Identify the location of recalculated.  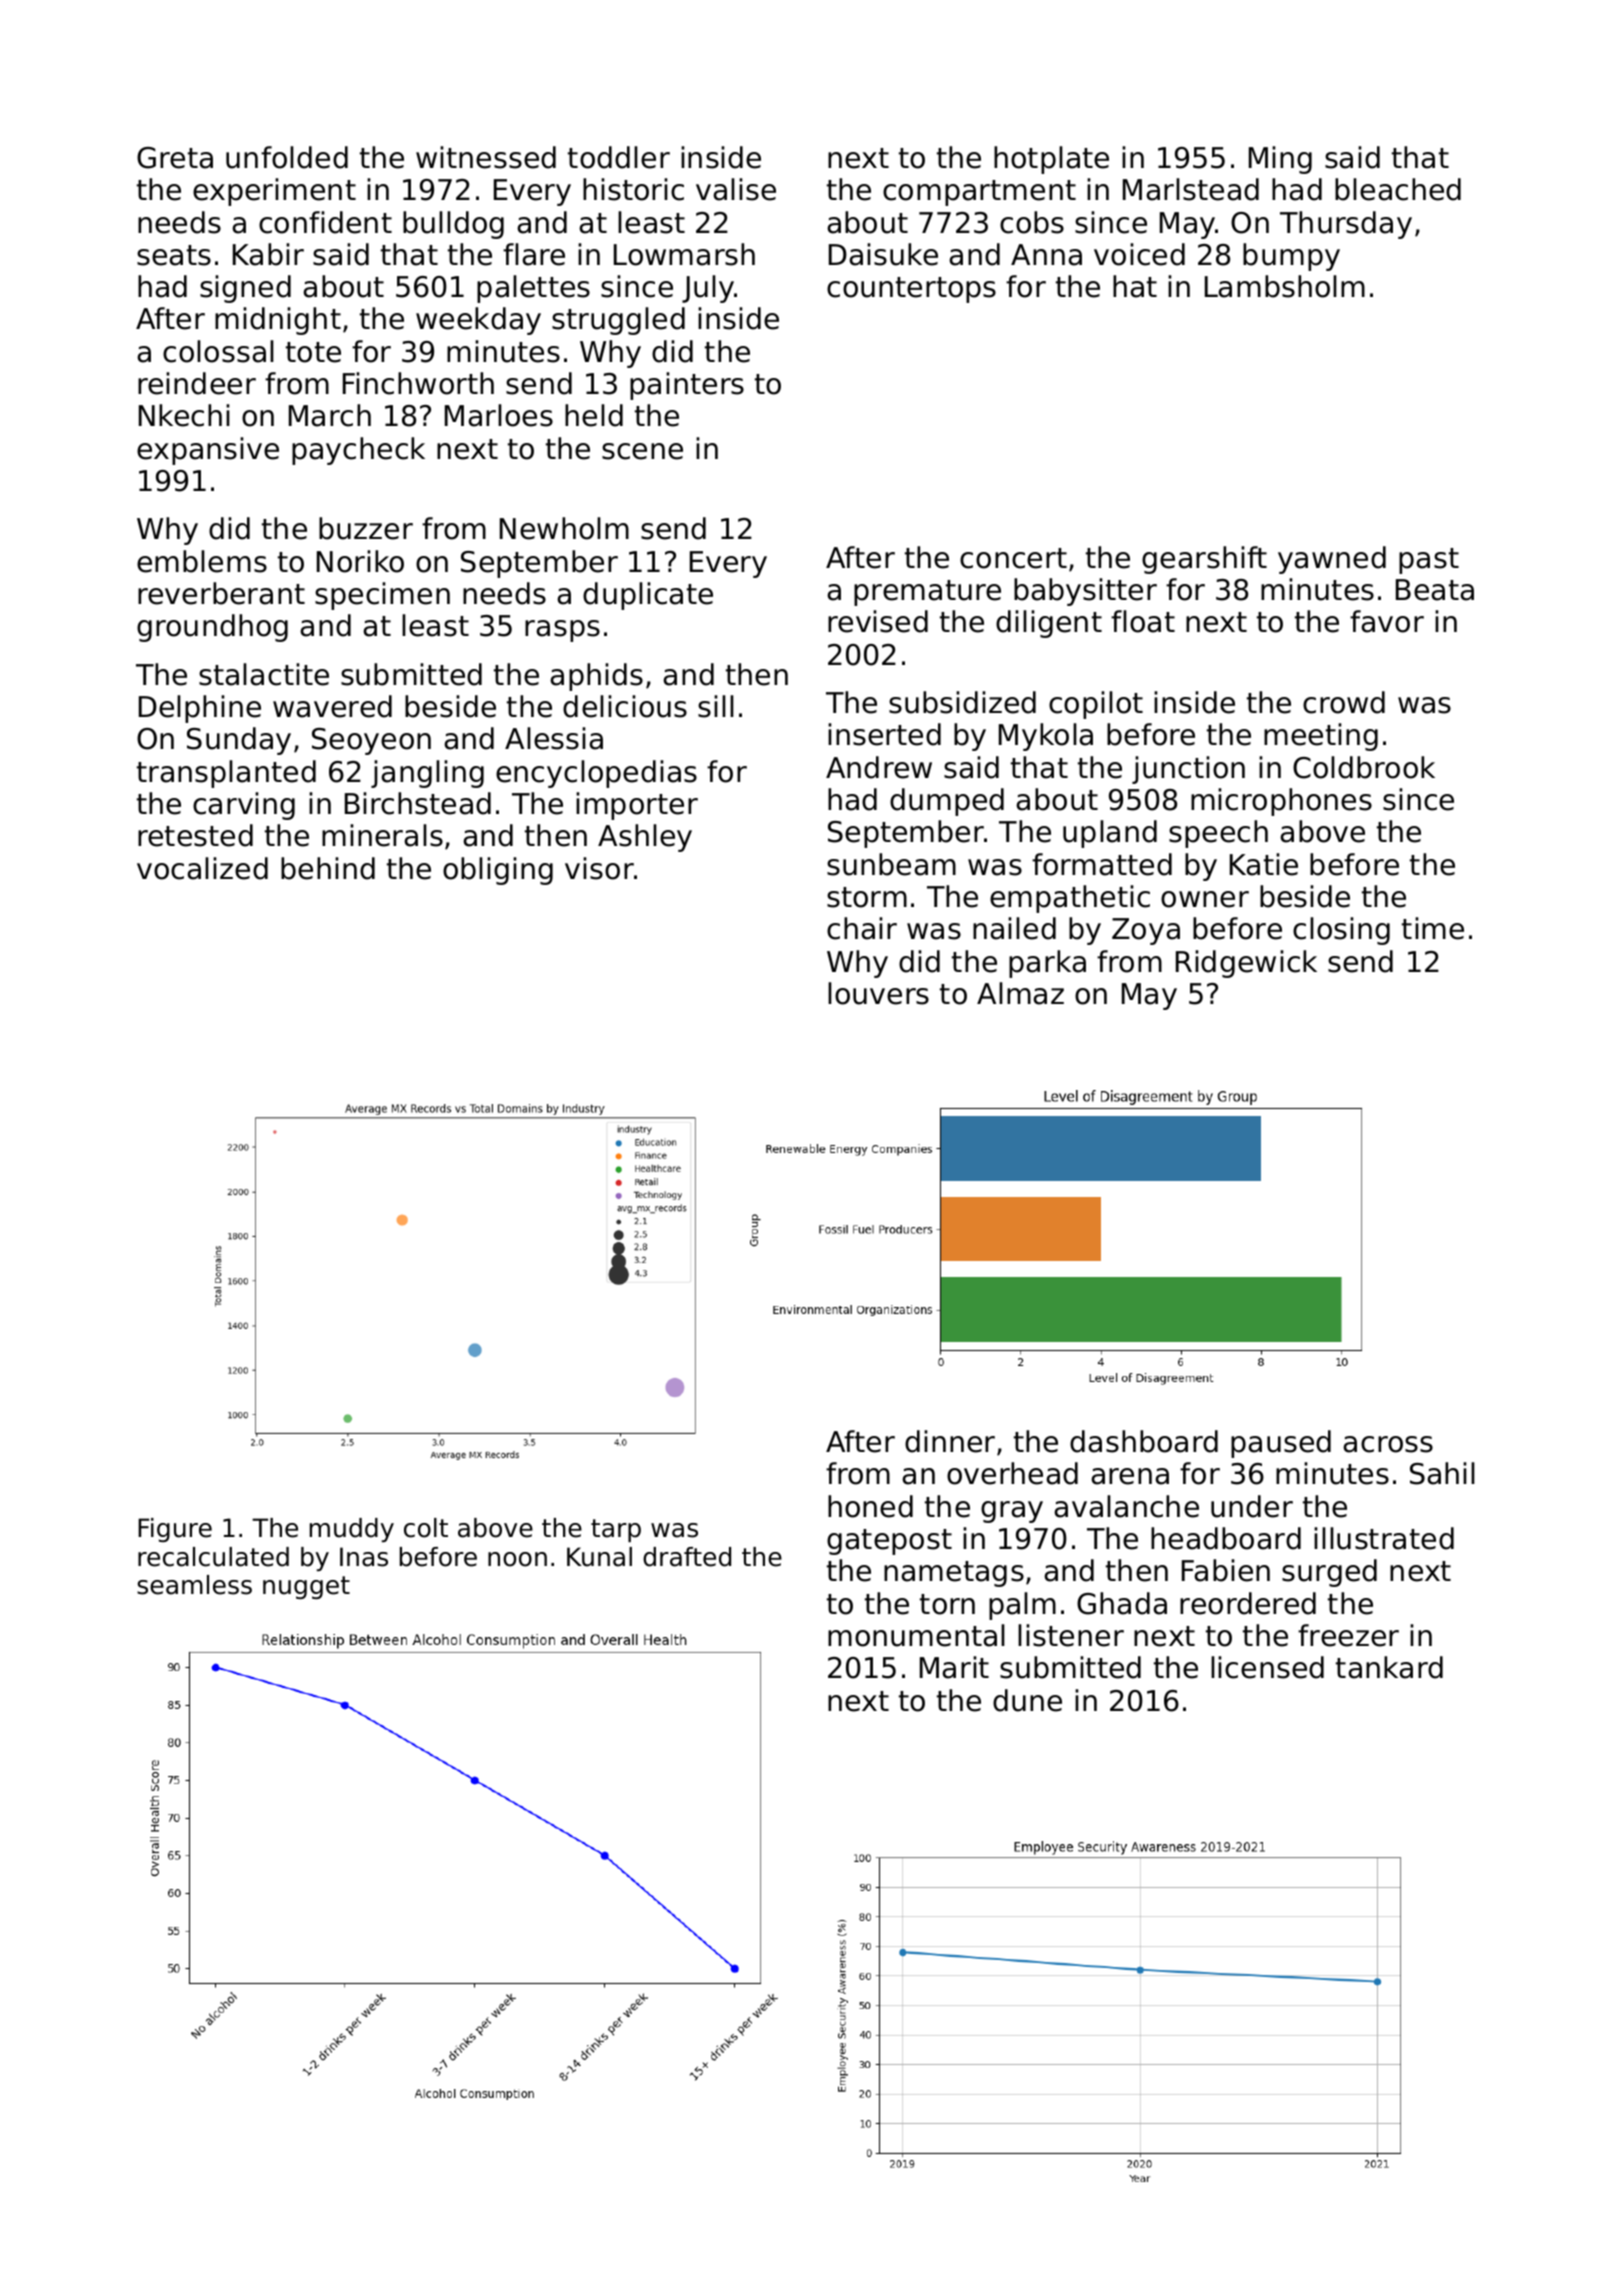
(213, 1557).
